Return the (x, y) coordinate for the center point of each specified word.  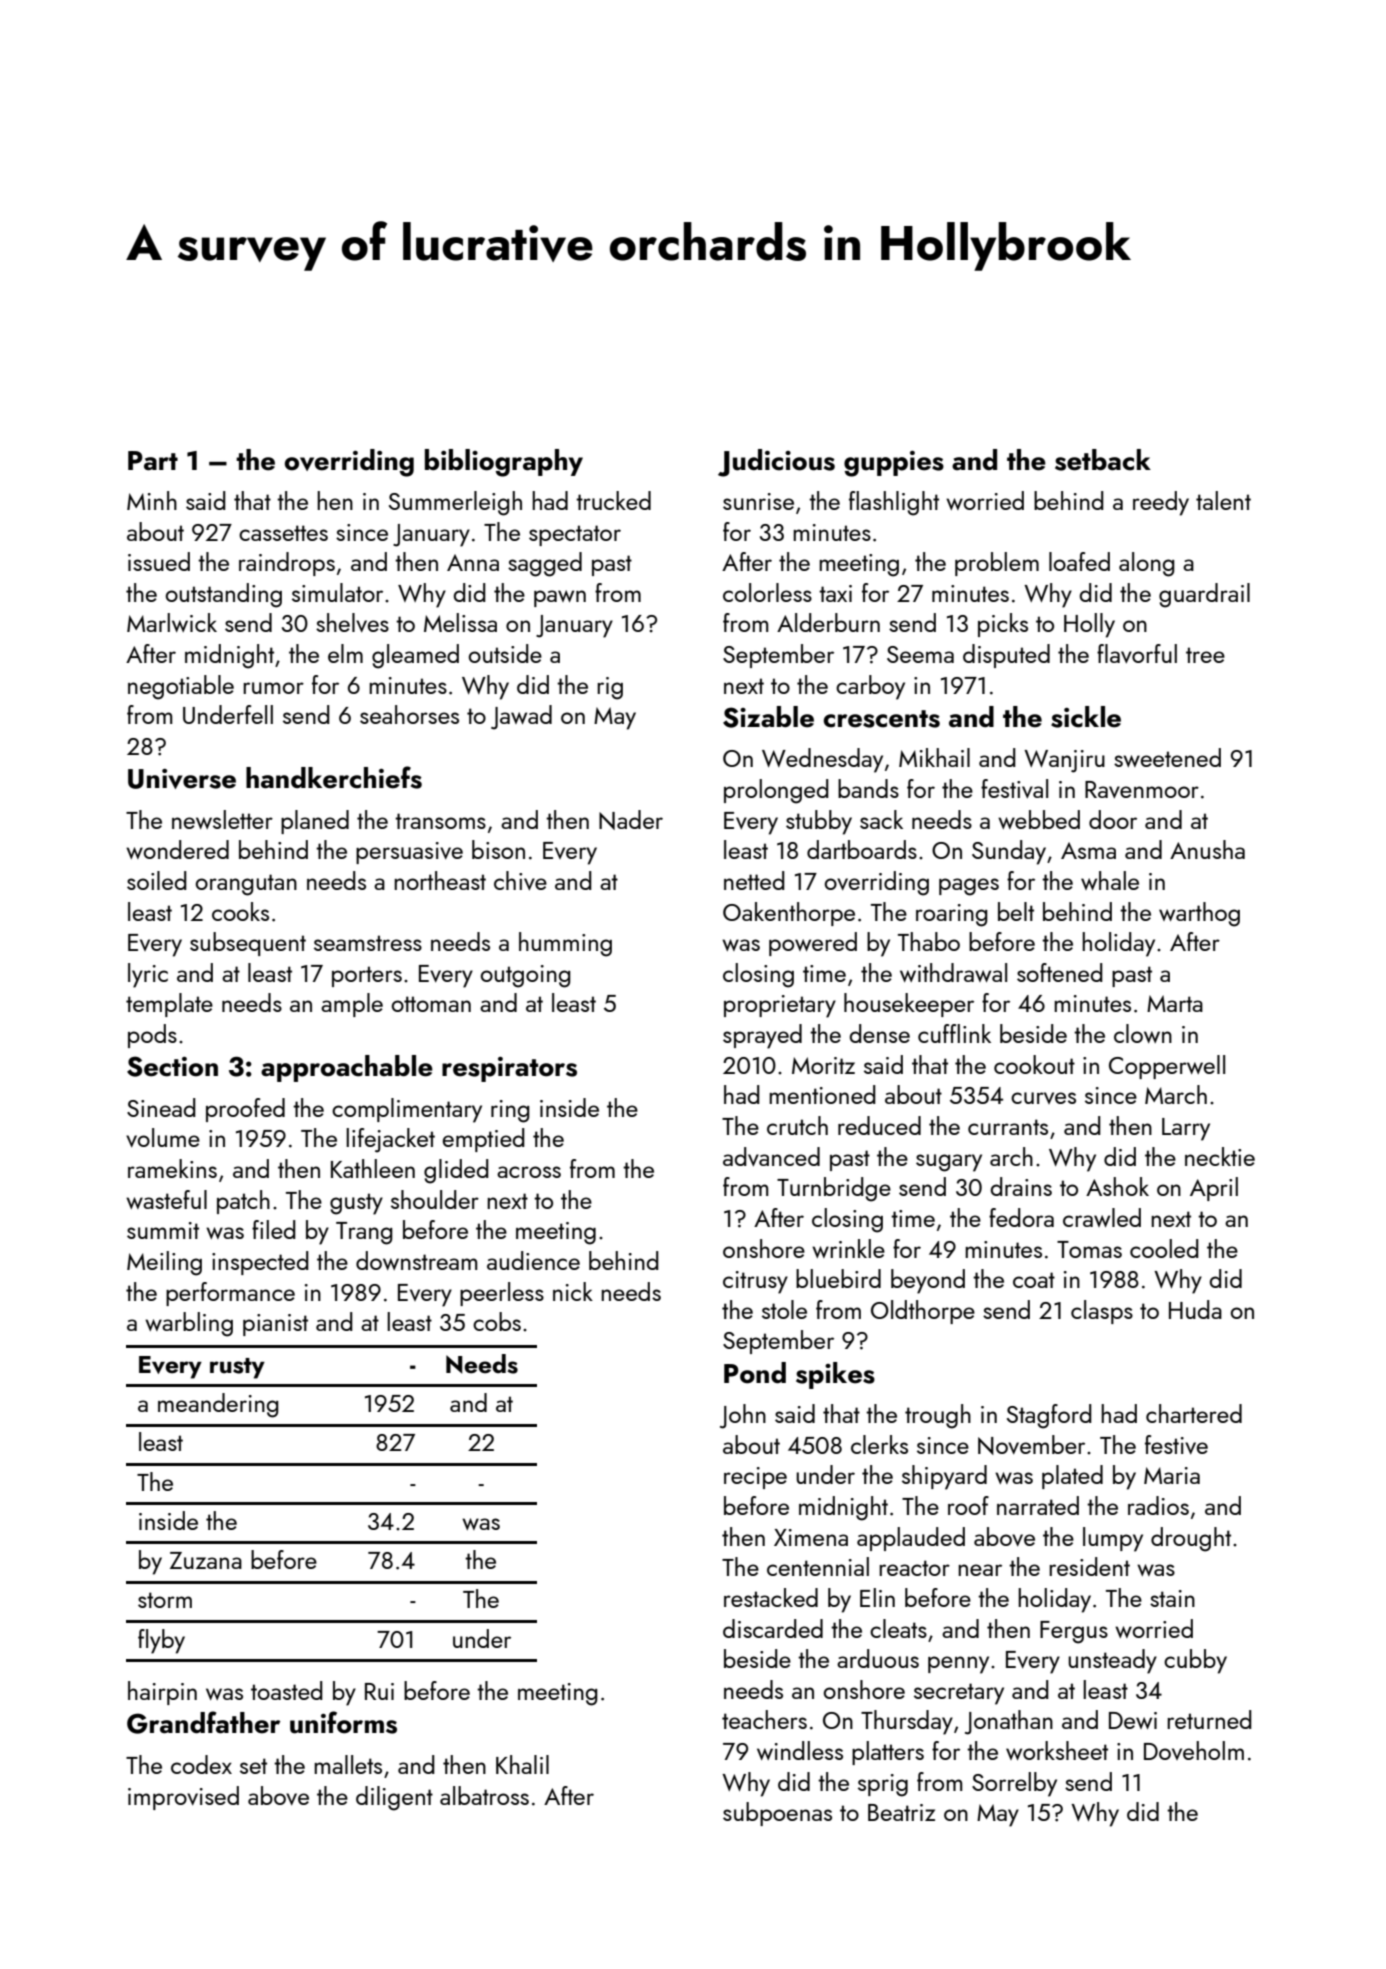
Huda (1195, 1309)
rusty (237, 1368)
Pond (755, 1373)
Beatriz (901, 1812)
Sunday (1009, 852)
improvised (183, 1798)
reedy (1161, 503)
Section (172, 1066)
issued (159, 561)
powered (813, 944)
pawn (560, 598)
